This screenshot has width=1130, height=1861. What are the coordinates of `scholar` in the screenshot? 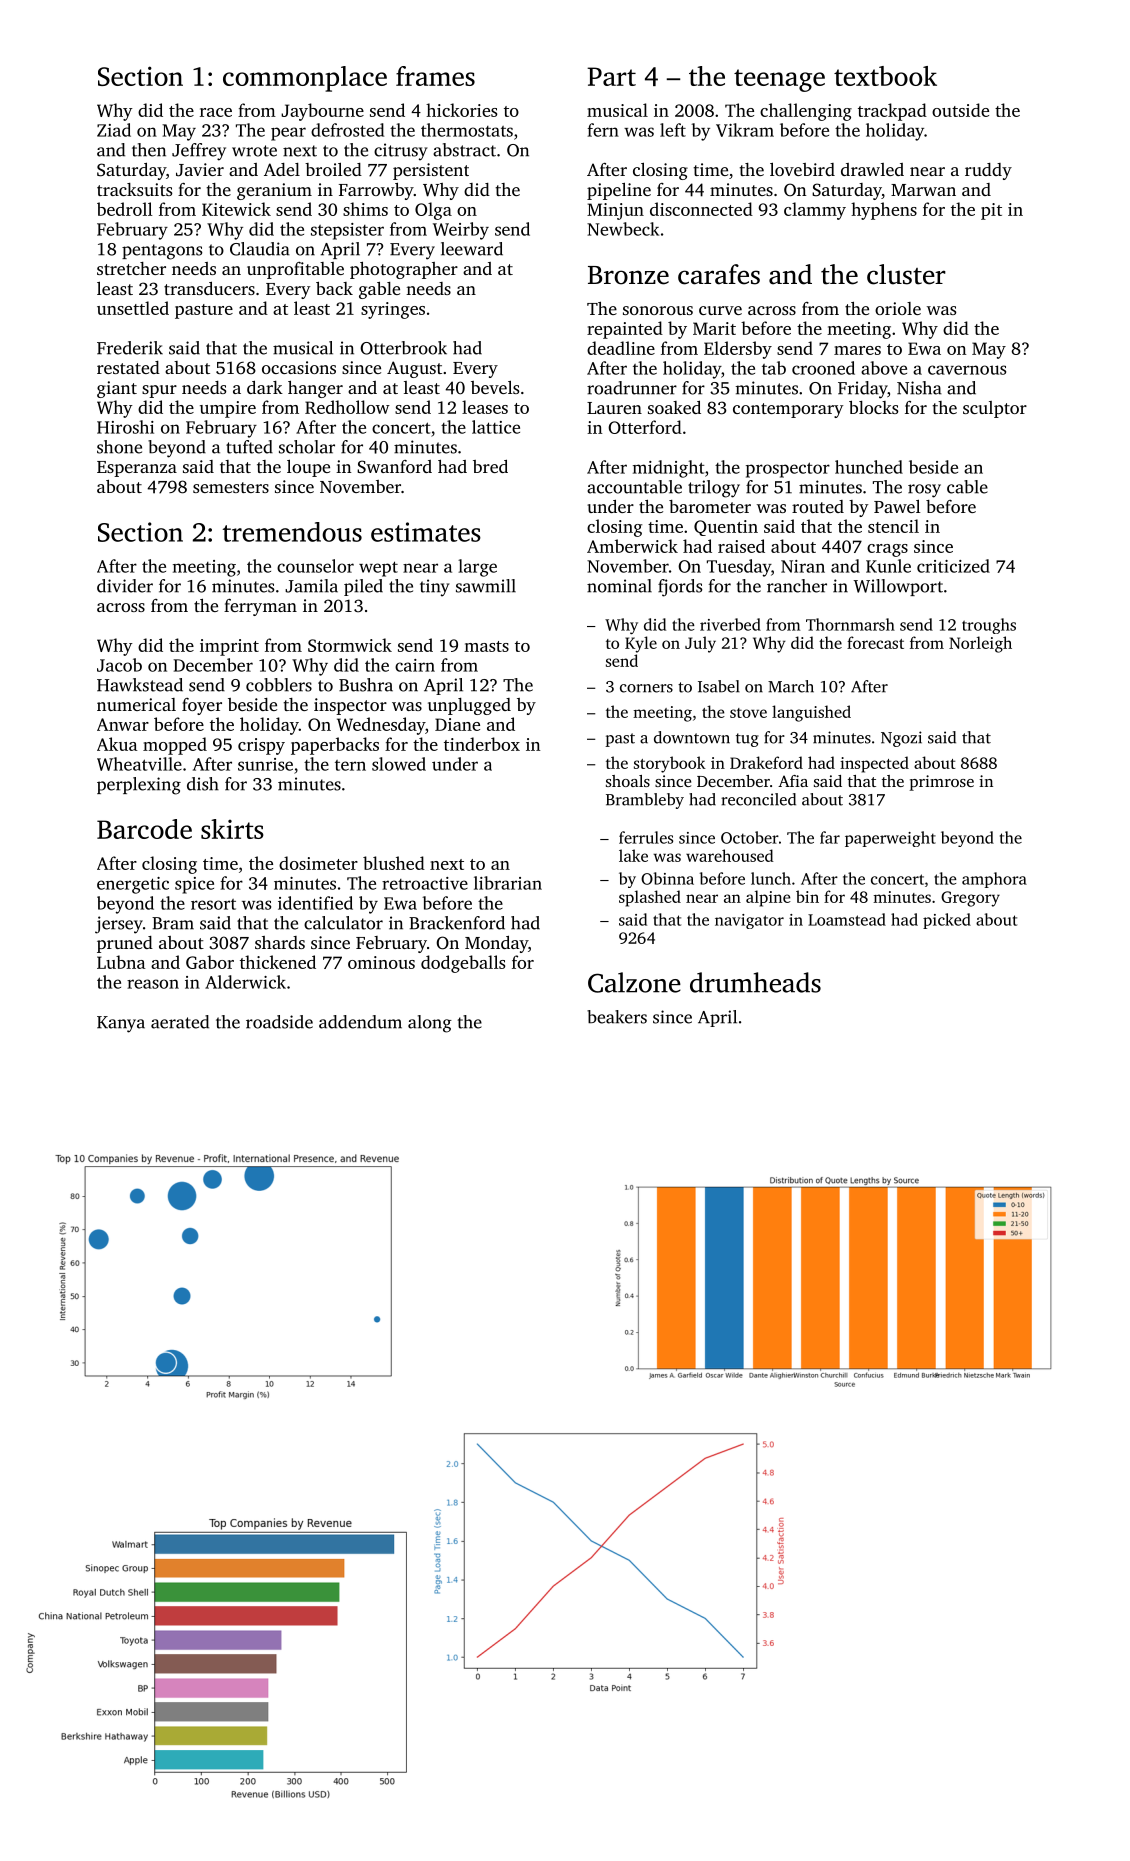 It's located at (307, 447).
